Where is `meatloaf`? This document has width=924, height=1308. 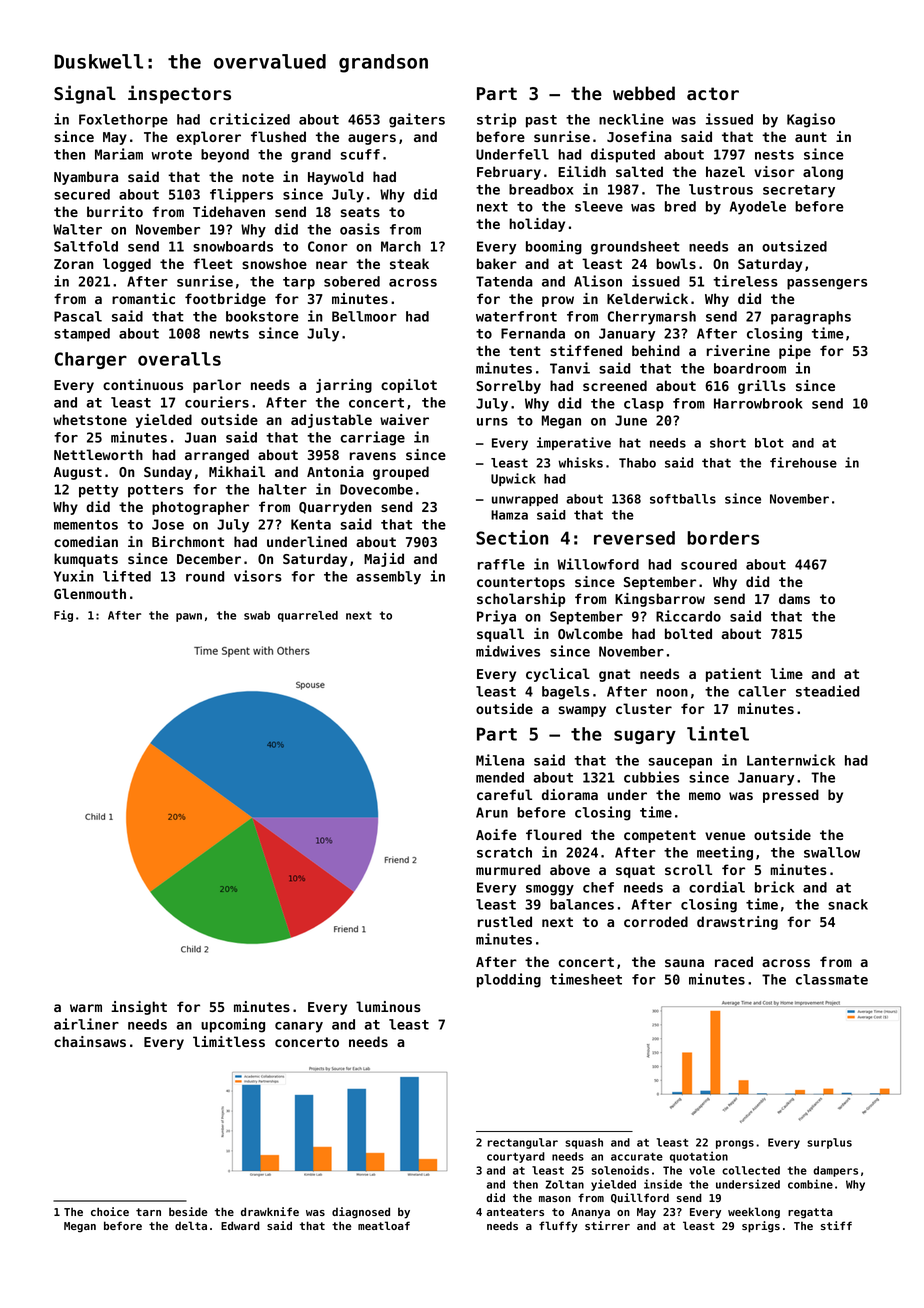
meatloaf is located at coordinates (384, 1225).
